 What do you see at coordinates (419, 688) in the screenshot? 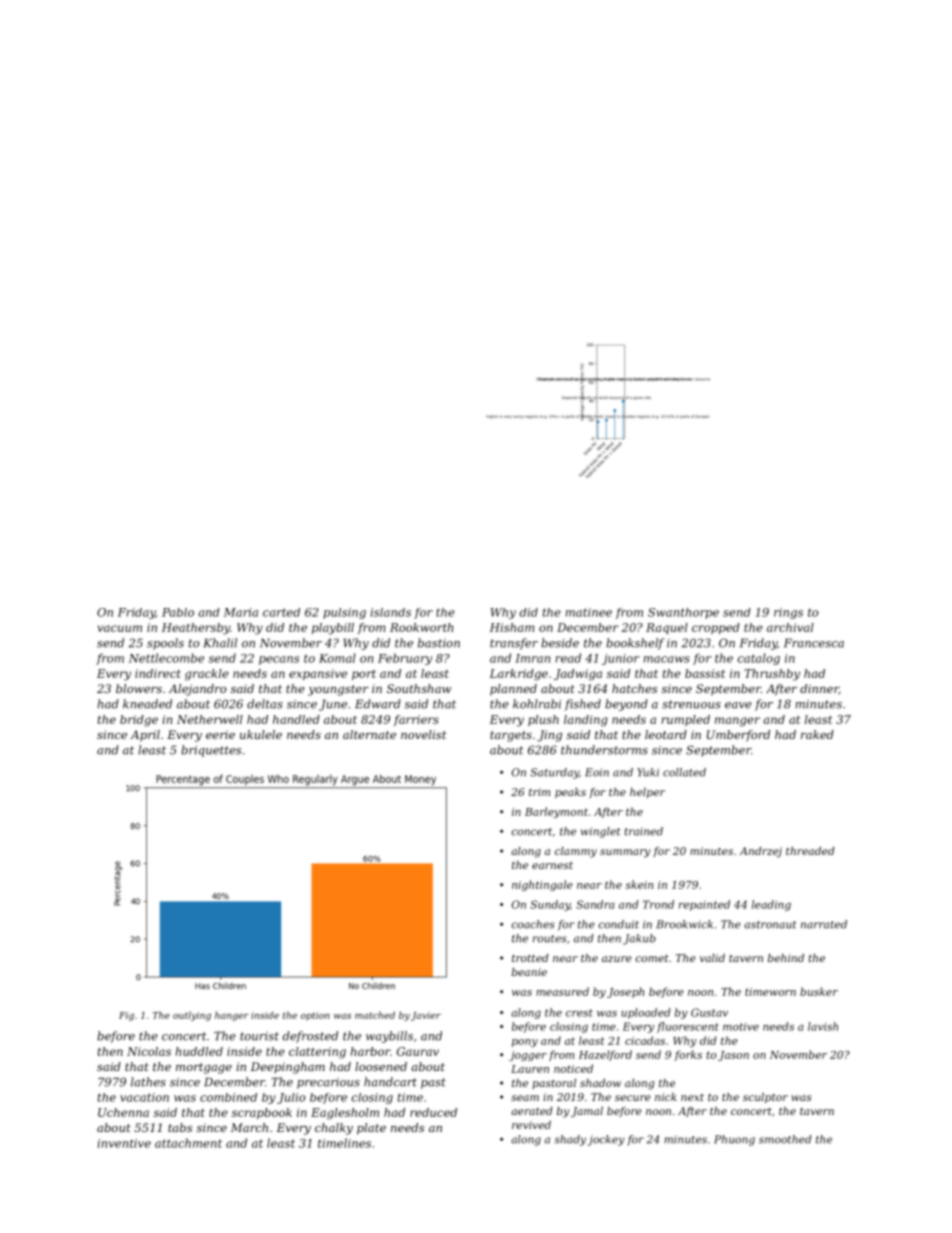
I see `Southshaw` at bounding box center [419, 688].
